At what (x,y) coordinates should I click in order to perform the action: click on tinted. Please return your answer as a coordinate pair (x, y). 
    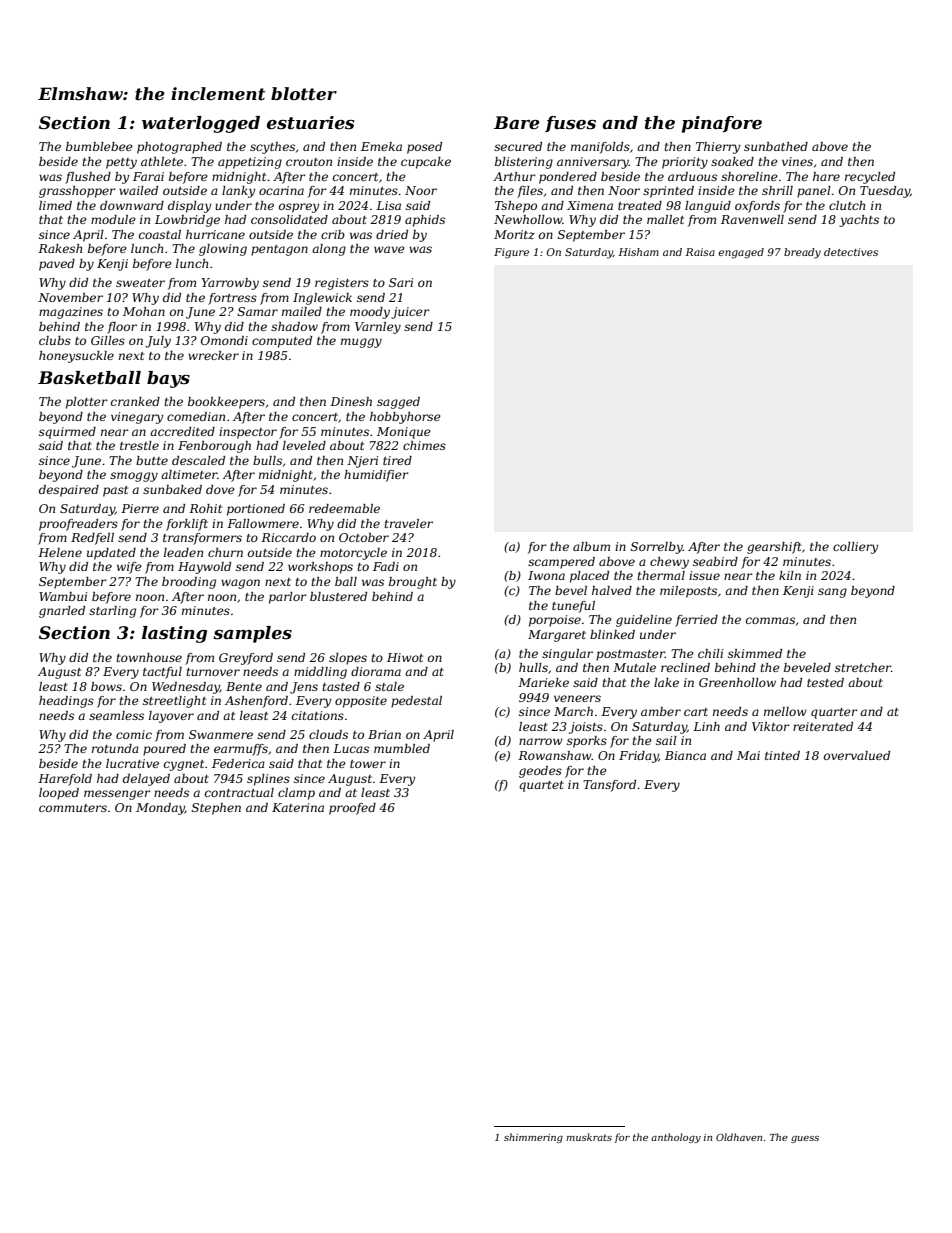
    Looking at the image, I should click on (782, 755).
